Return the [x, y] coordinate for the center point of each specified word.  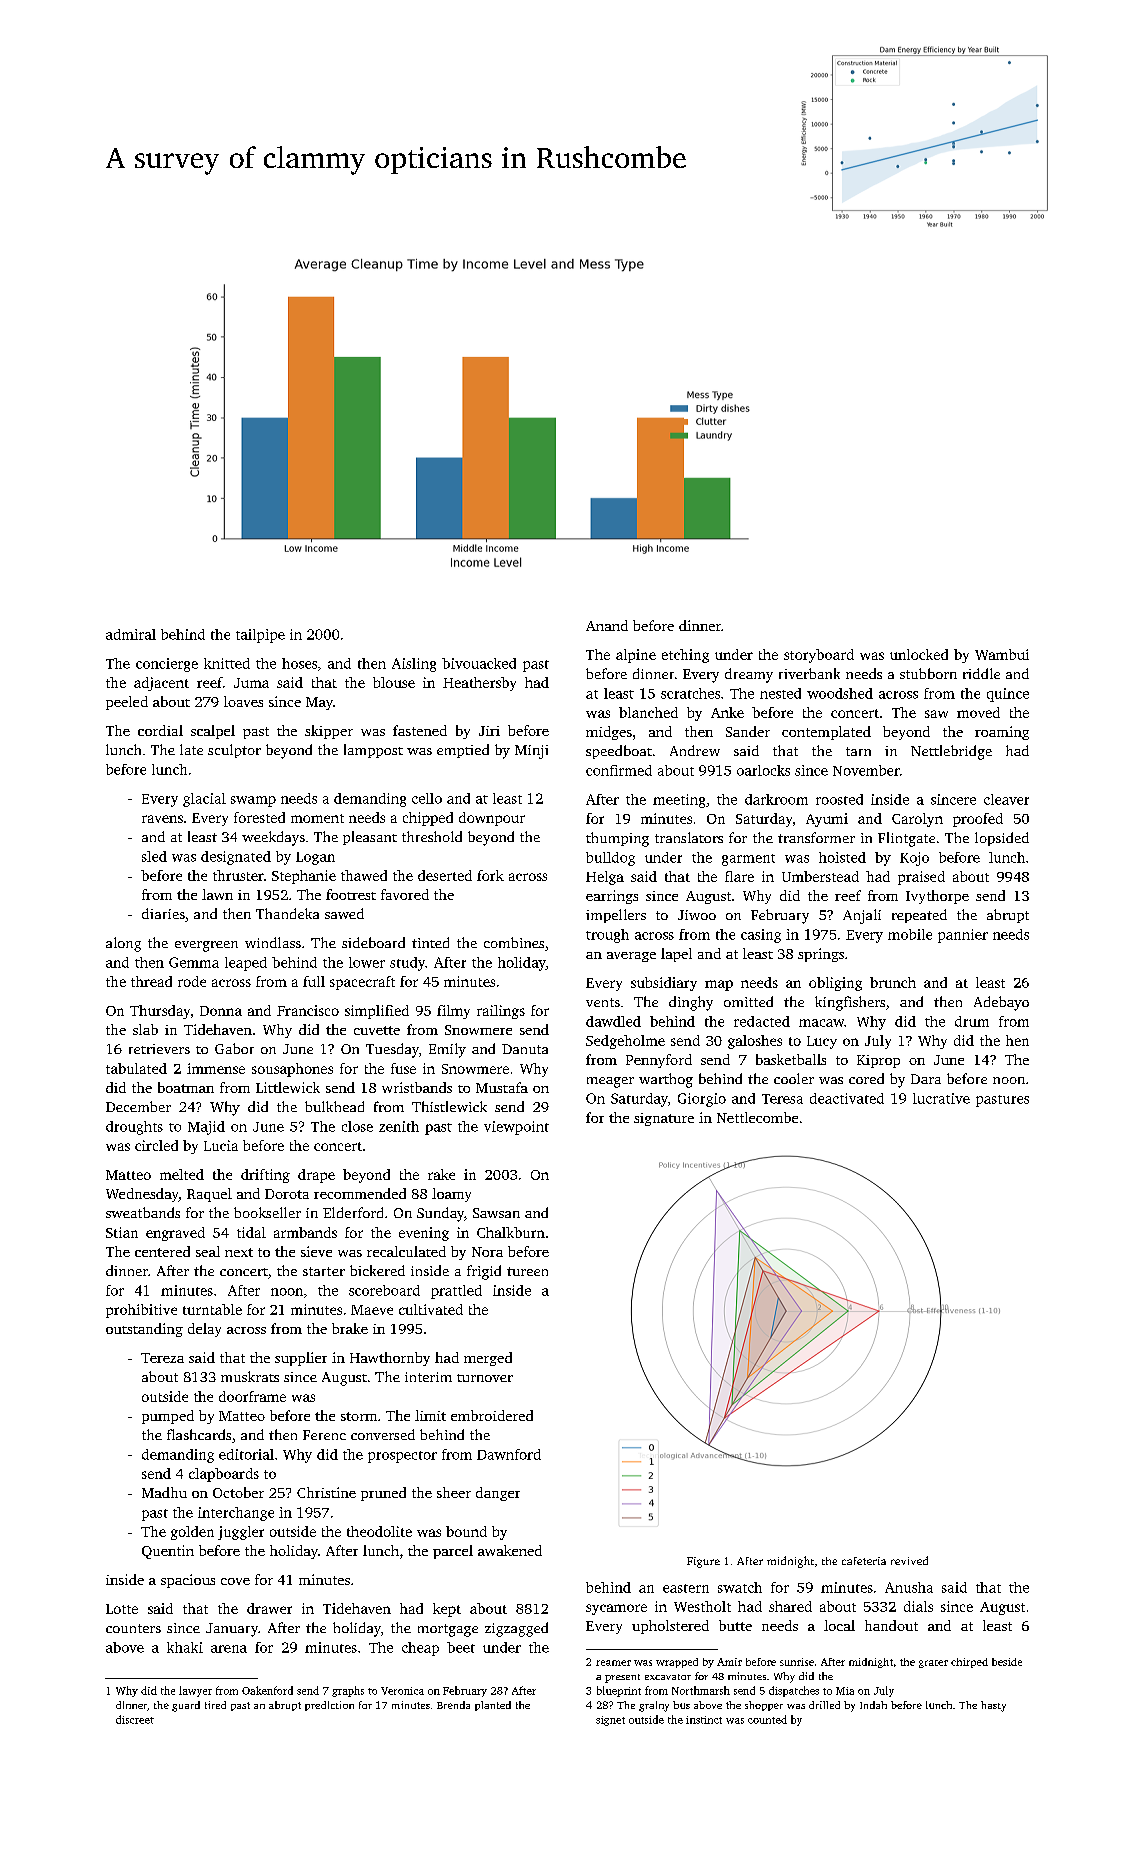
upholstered [670, 1627]
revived [909, 1560]
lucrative [941, 1098]
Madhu [164, 1492]
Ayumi [827, 820]
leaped [246, 964]
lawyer [195, 1691]
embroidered [492, 1415]
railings [501, 1012]
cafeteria [864, 1561]
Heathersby [479, 684]
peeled [127, 703]
